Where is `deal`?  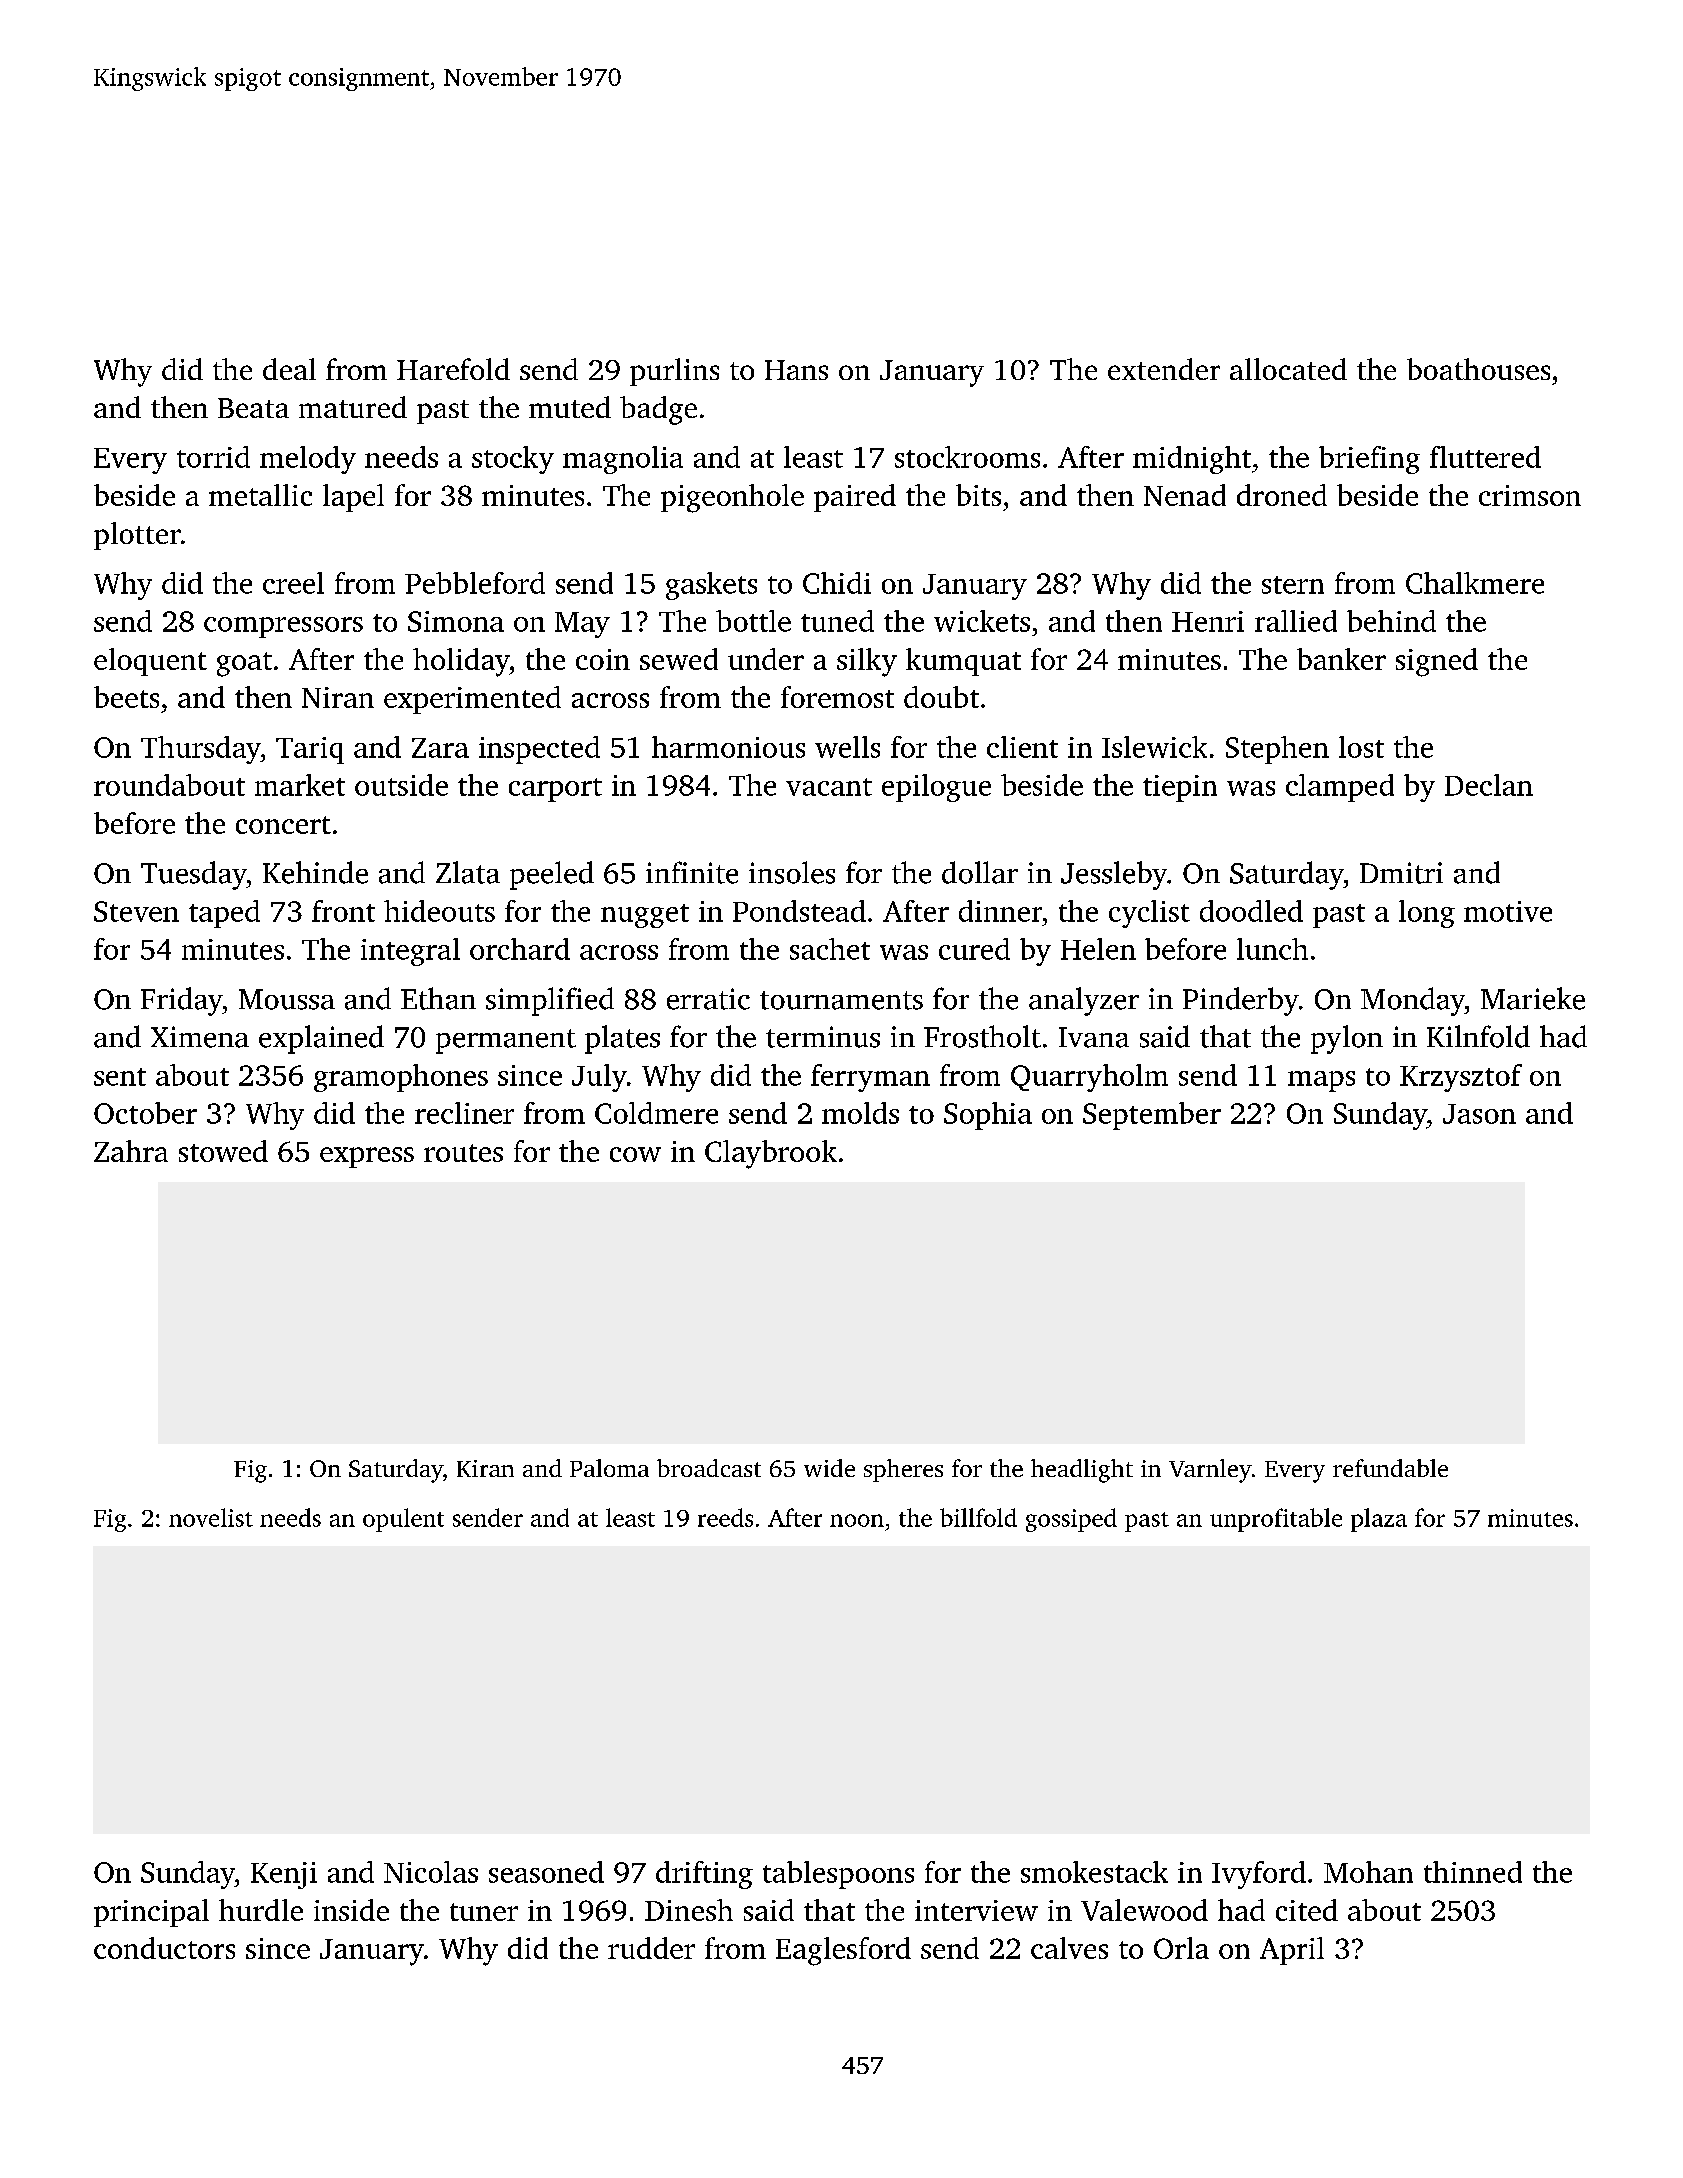 deal is located at coordinates (289, 369).
